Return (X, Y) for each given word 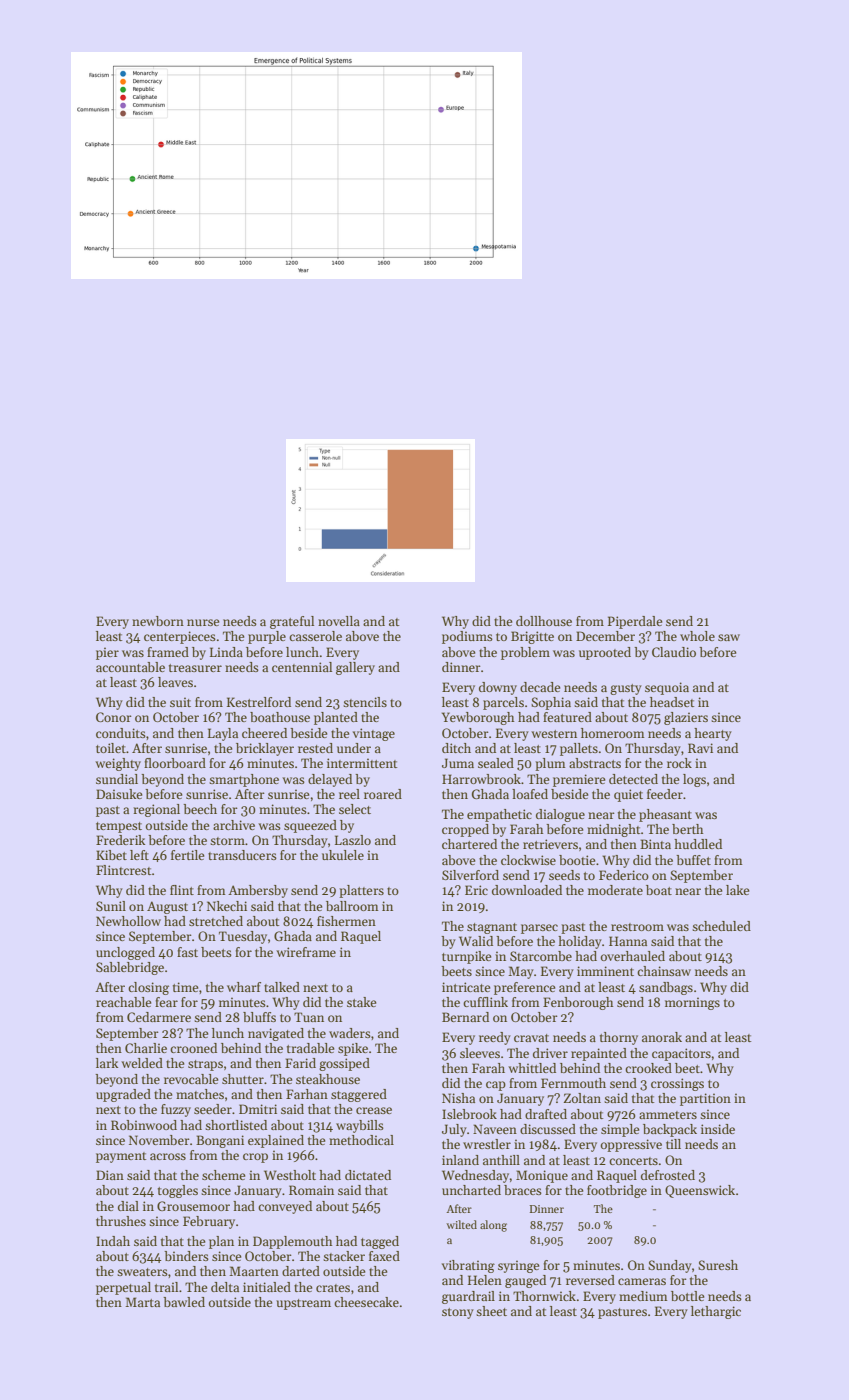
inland (460, 1160)
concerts (633, 1161)
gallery (355, 668)
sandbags (666, 988)
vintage (374, 734)
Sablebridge (130, 968)
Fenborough (578, 1003)
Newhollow (128, 921)
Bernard (465, 1017)
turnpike (466, 957)
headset (672, 702)
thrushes (121, 1221)
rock (679, 763)
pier (107, 653)
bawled (184, 1302)
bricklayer (265, 749)
